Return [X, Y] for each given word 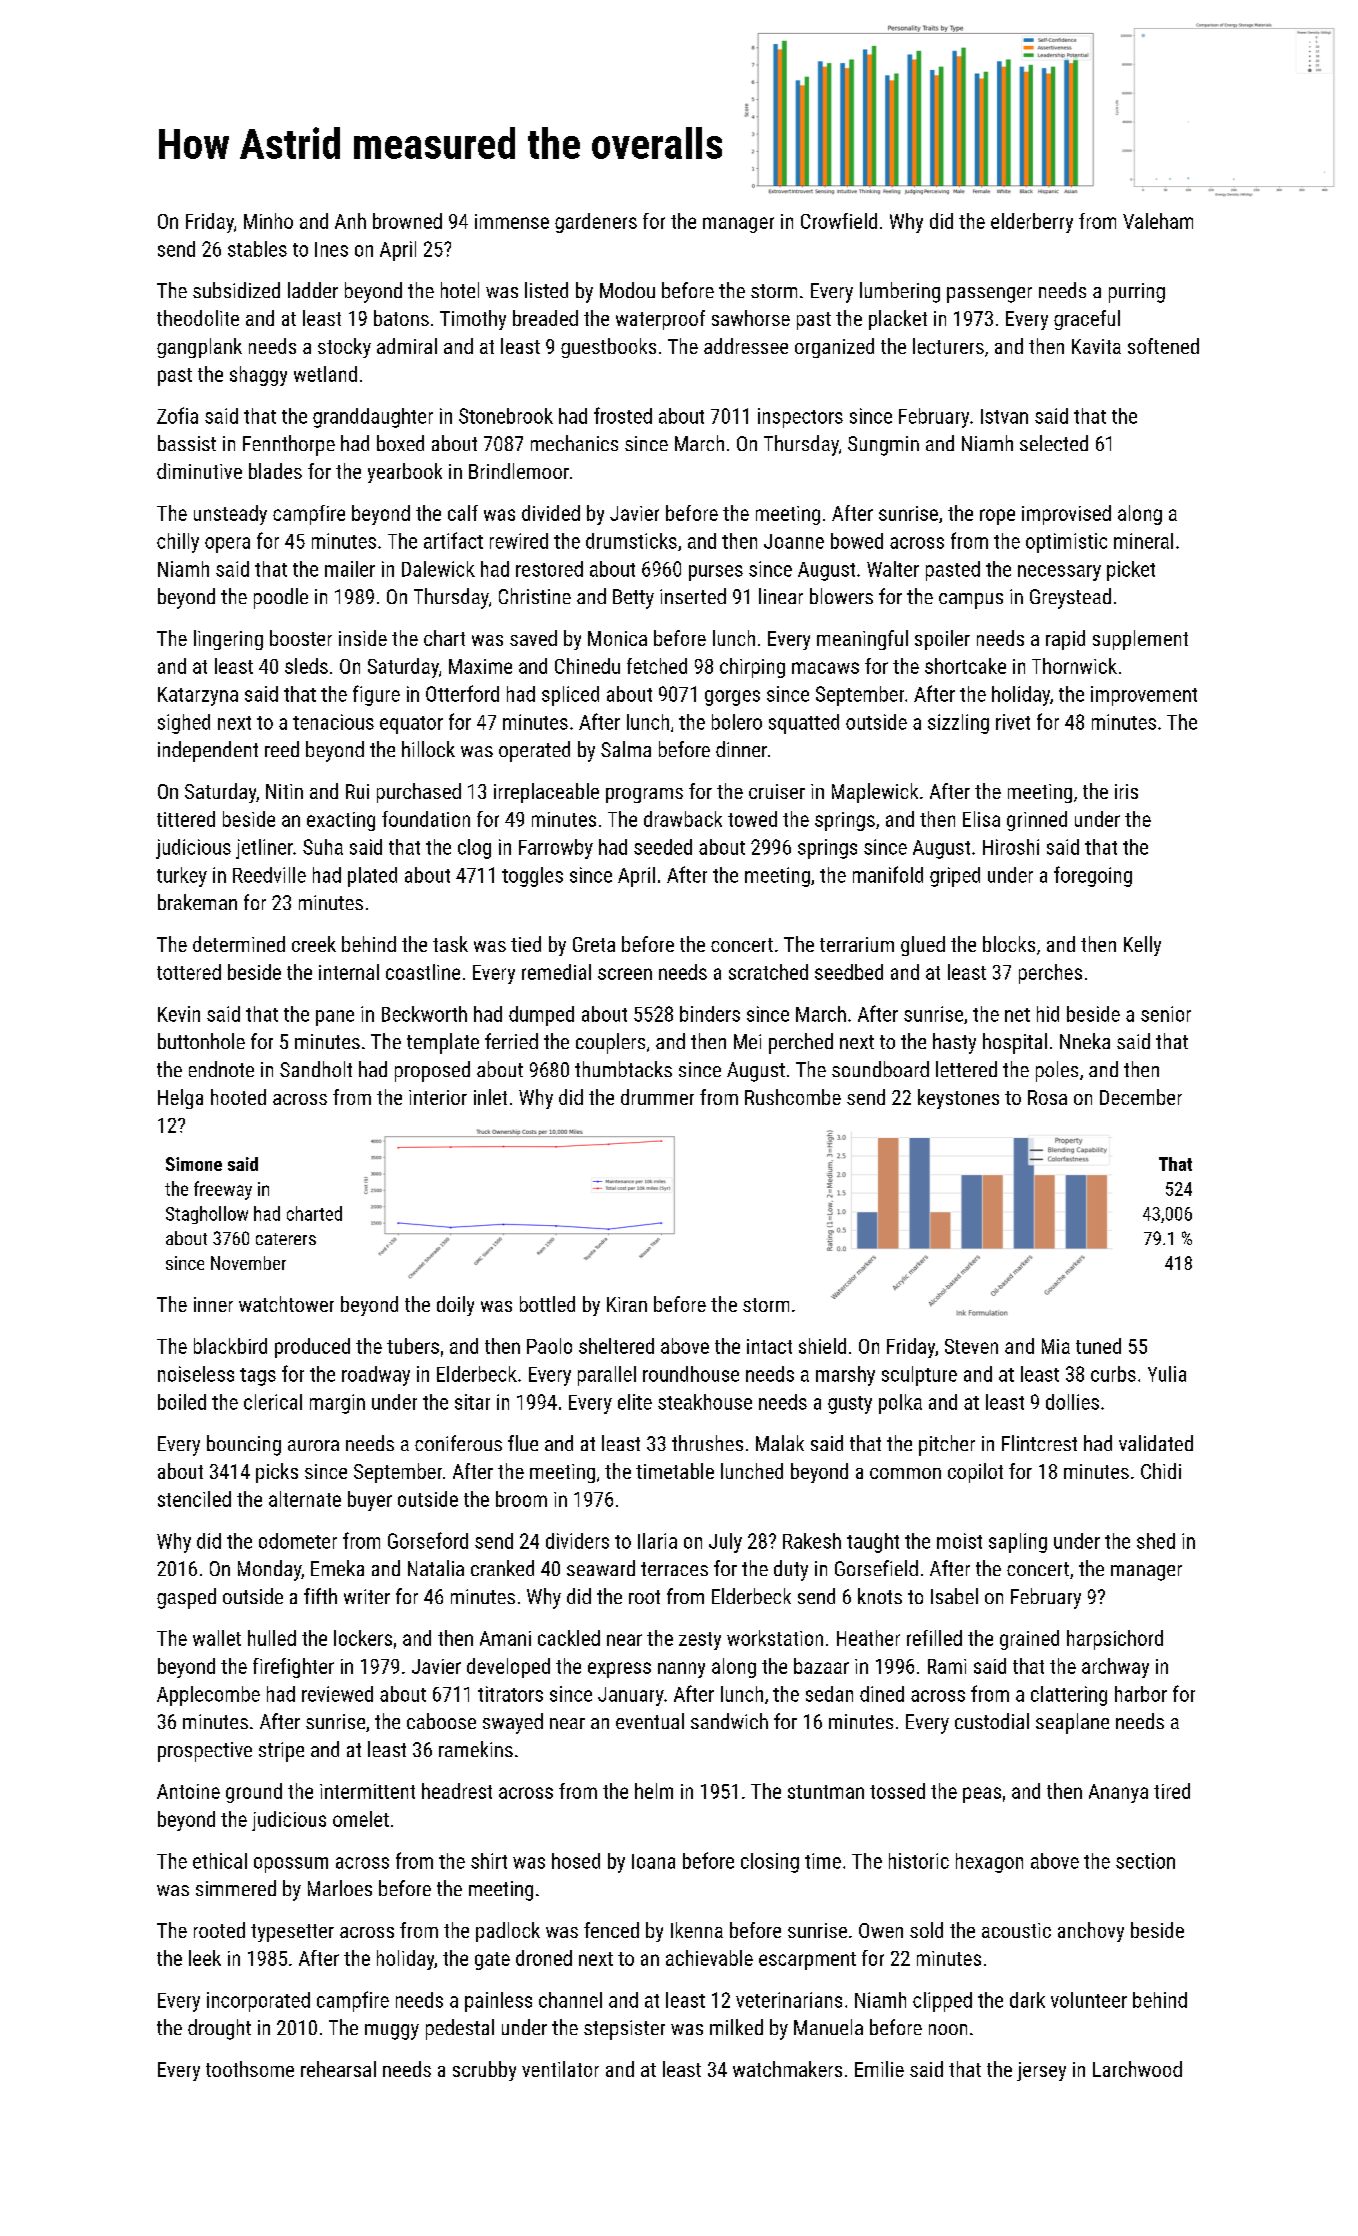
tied [526, 944]
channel [570, 2000]
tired [1172, 1791]
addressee [746, 346]
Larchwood [1137, 2069]
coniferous [458, 1443]
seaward [601, 1568]
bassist [187, 443]
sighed [184, 724]
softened [1163, 346]
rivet [1013, 722]
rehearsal [338, 2069]
